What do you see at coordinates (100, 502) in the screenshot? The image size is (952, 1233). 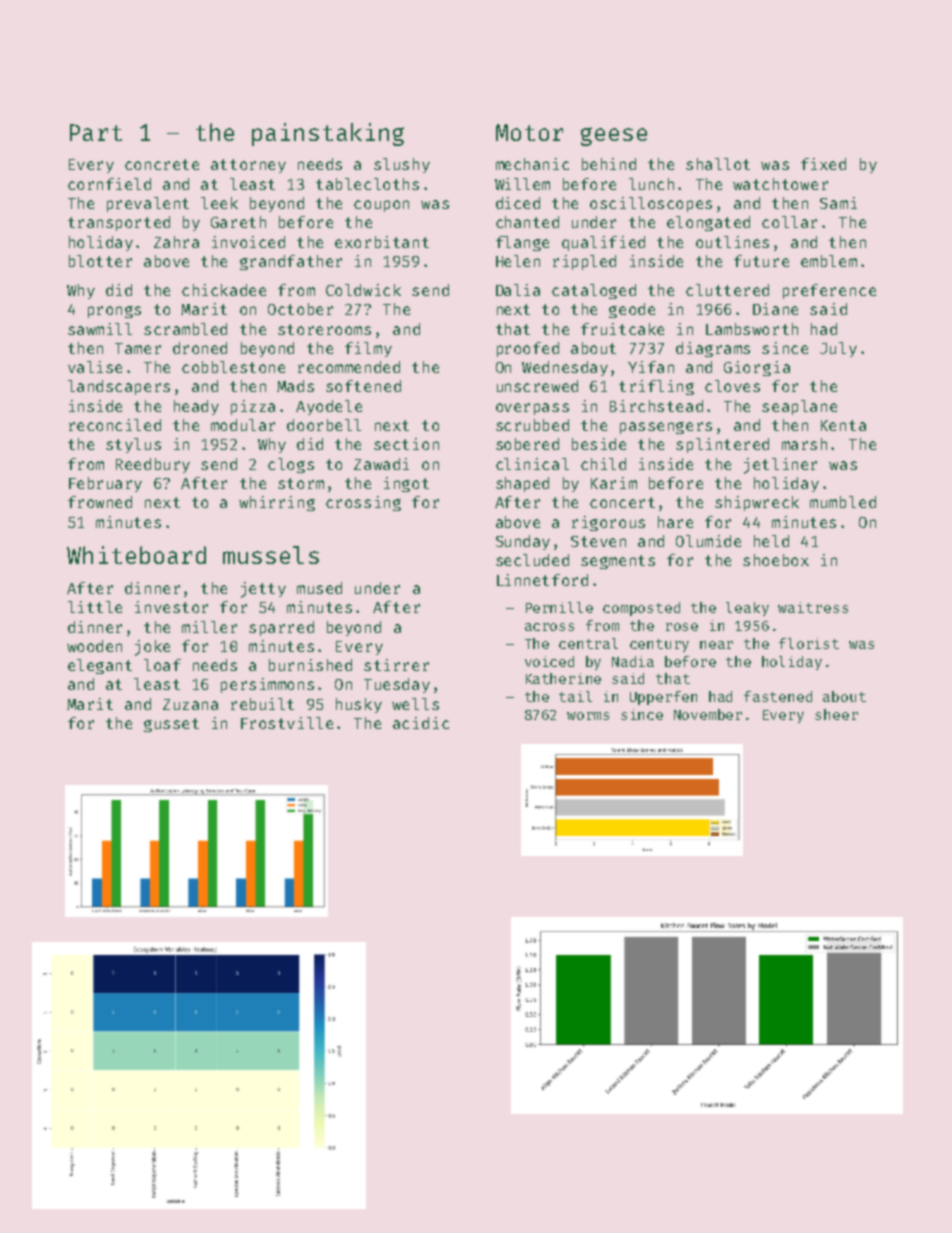 I see `frowned` at bounding box center [100, 502].
